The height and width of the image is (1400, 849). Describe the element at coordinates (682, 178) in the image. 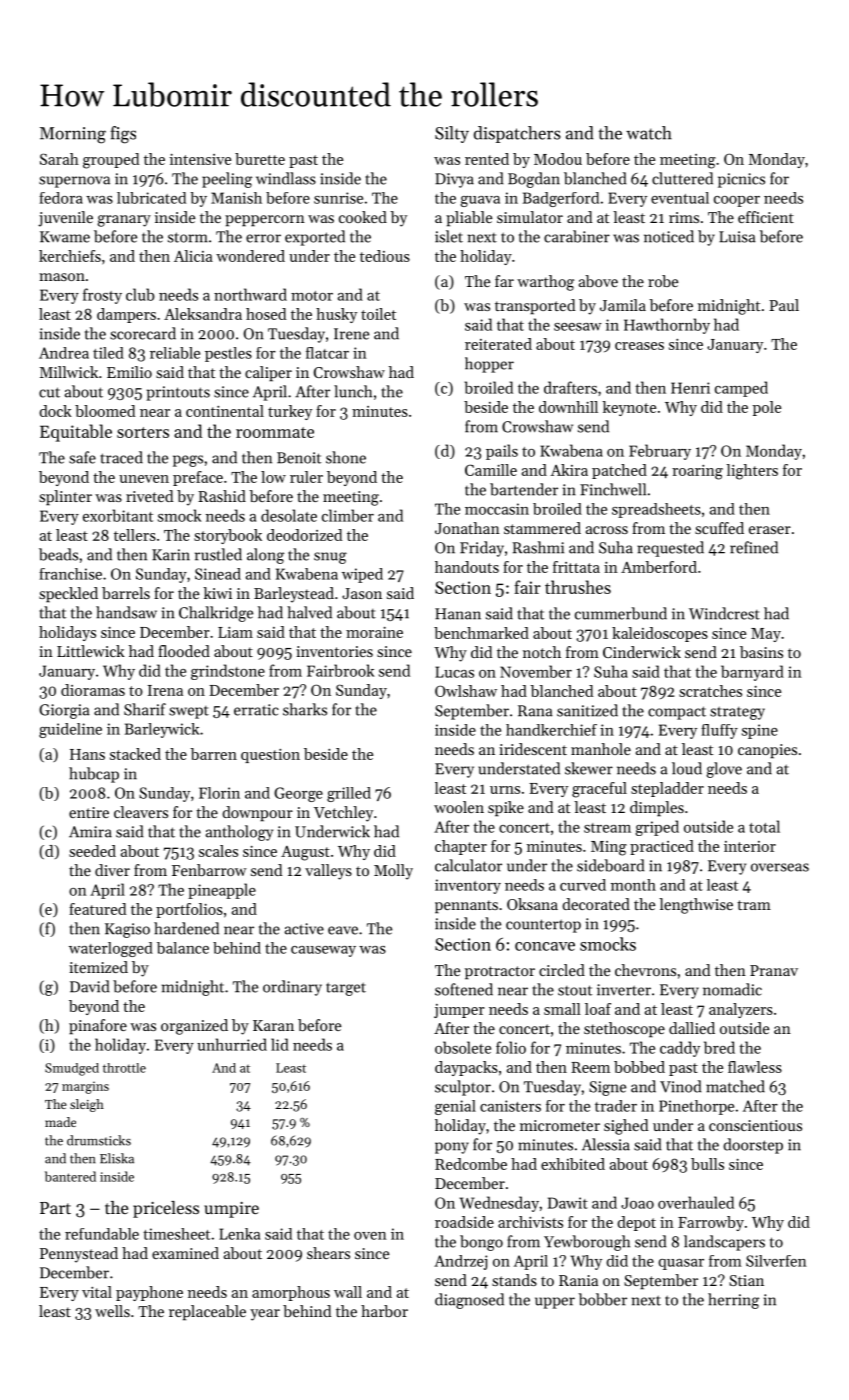

I see `cluttered` at that location.
